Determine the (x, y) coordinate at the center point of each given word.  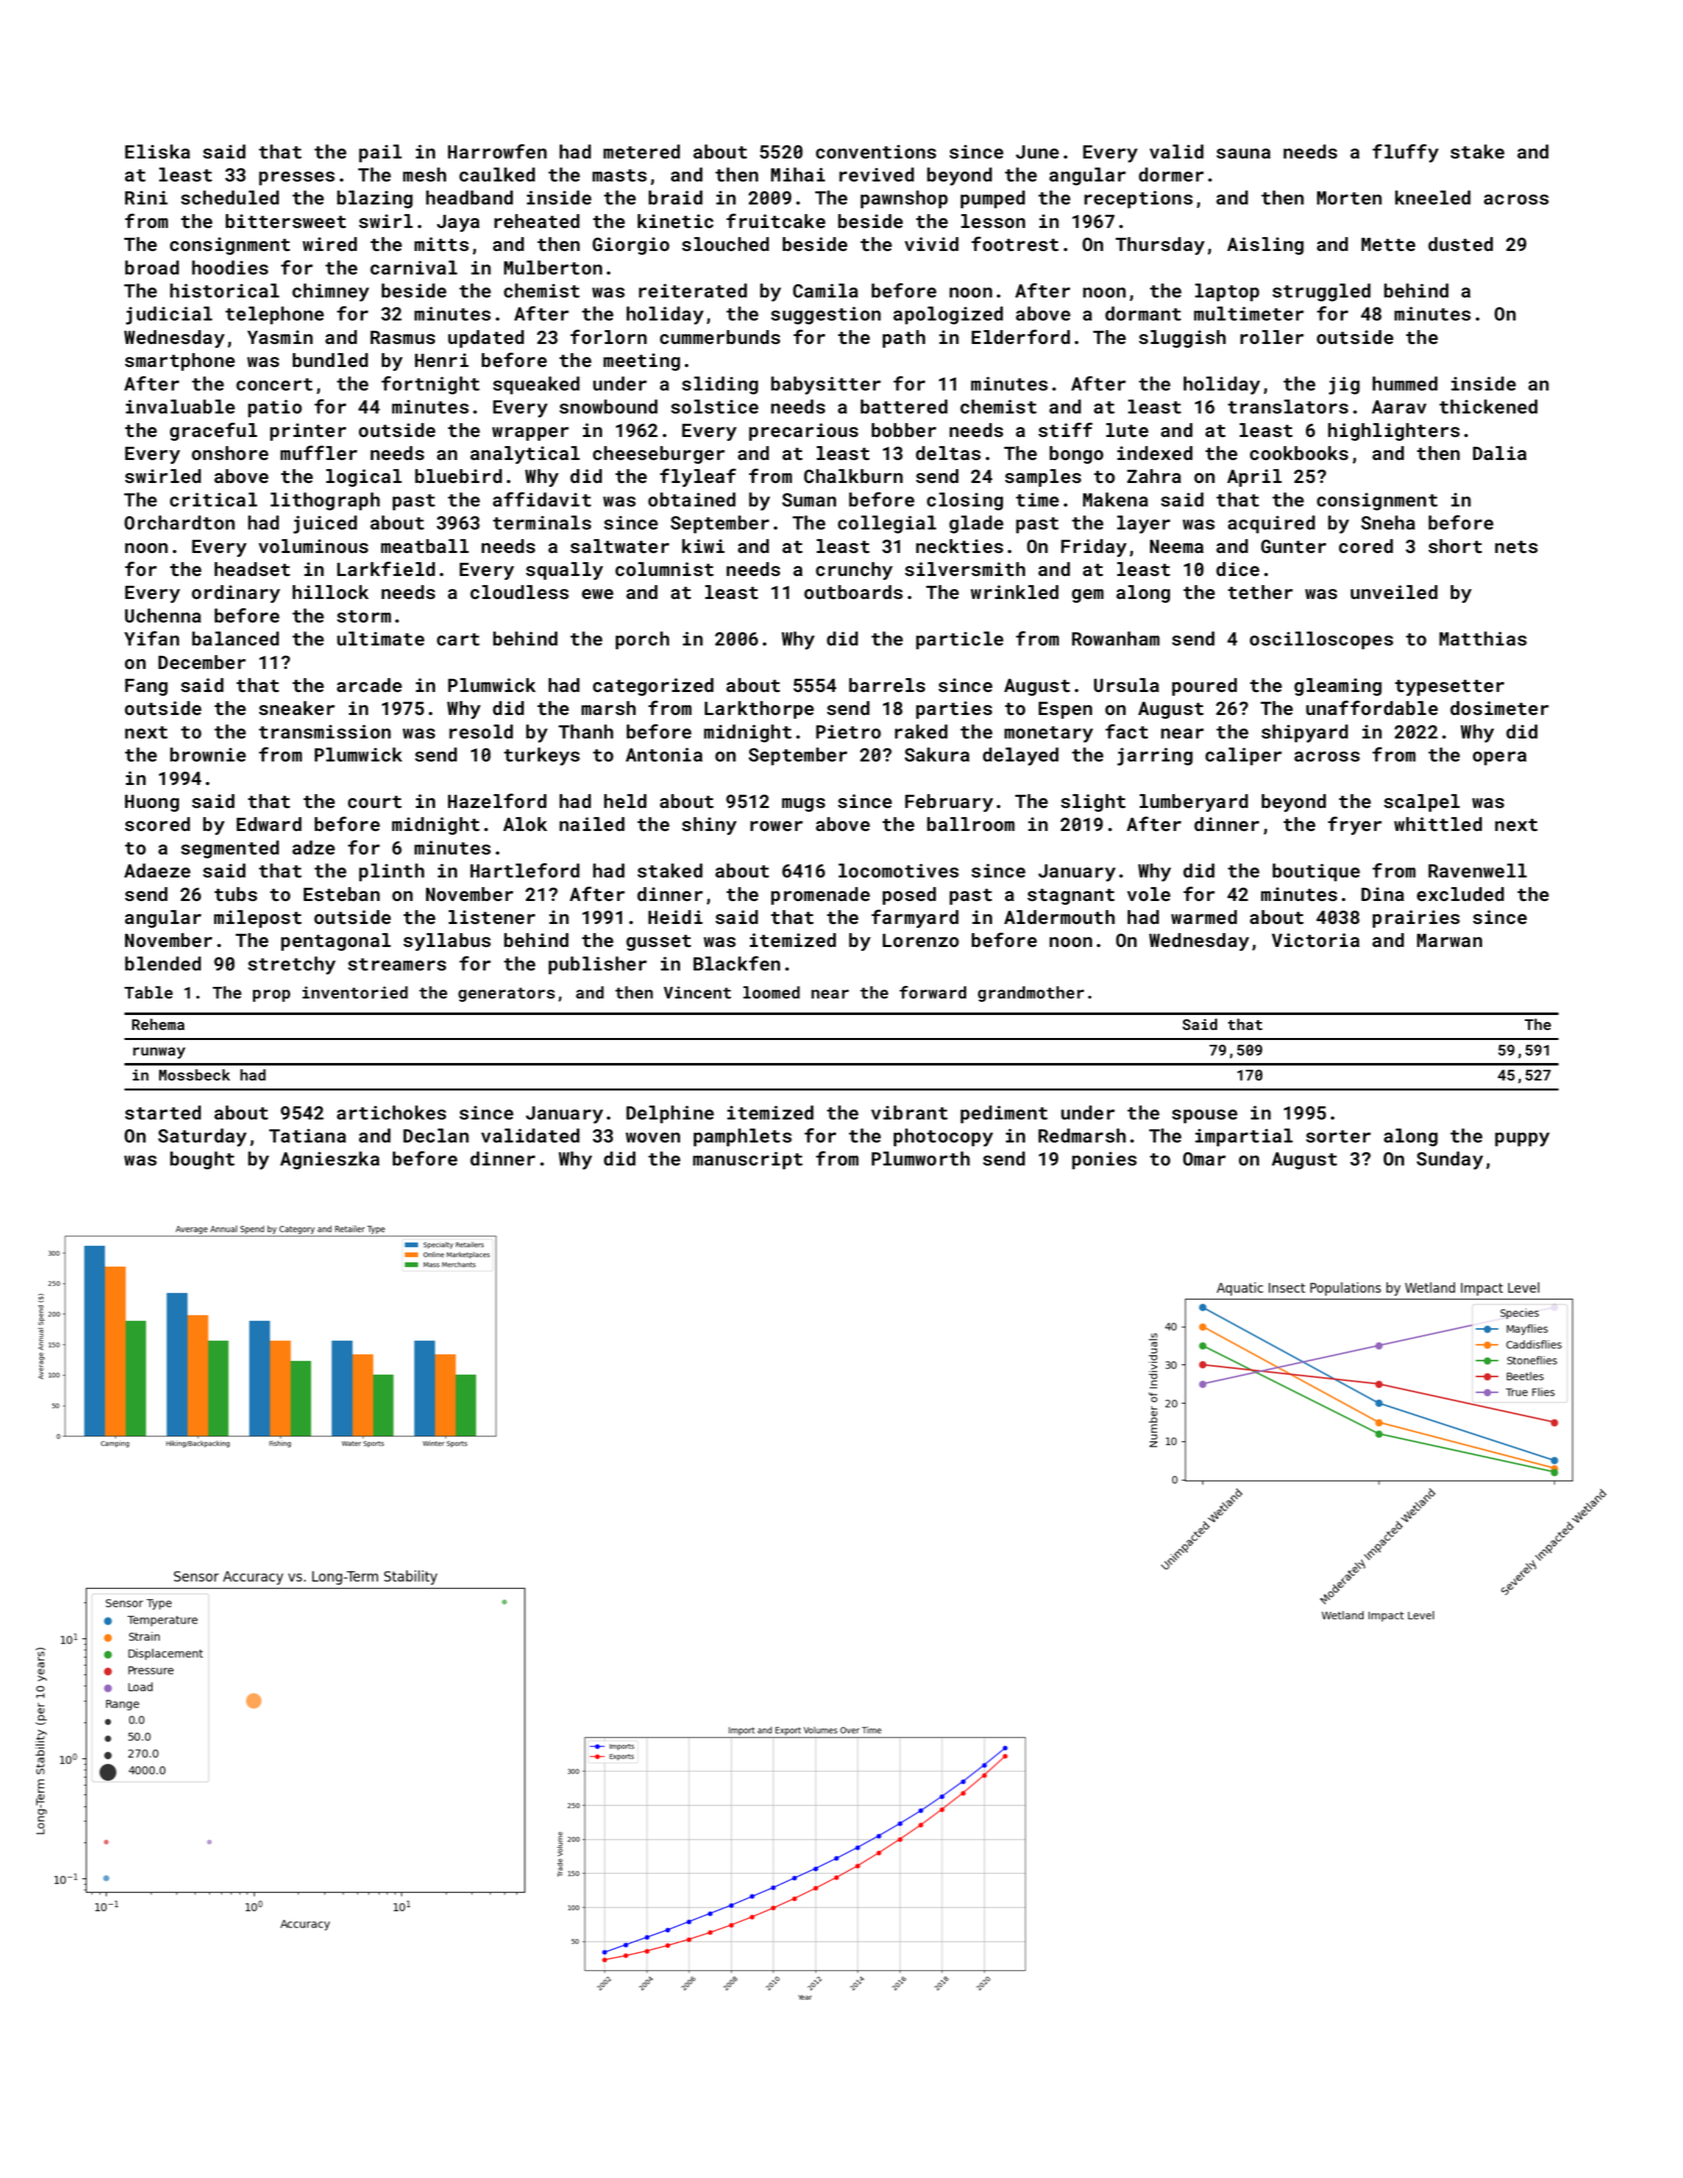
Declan (436, 1135)
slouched (725, 244)
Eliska (157, 151)
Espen (1065, 710)
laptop (1227, 292)
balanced (235, 638)
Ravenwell (1477, 870)
